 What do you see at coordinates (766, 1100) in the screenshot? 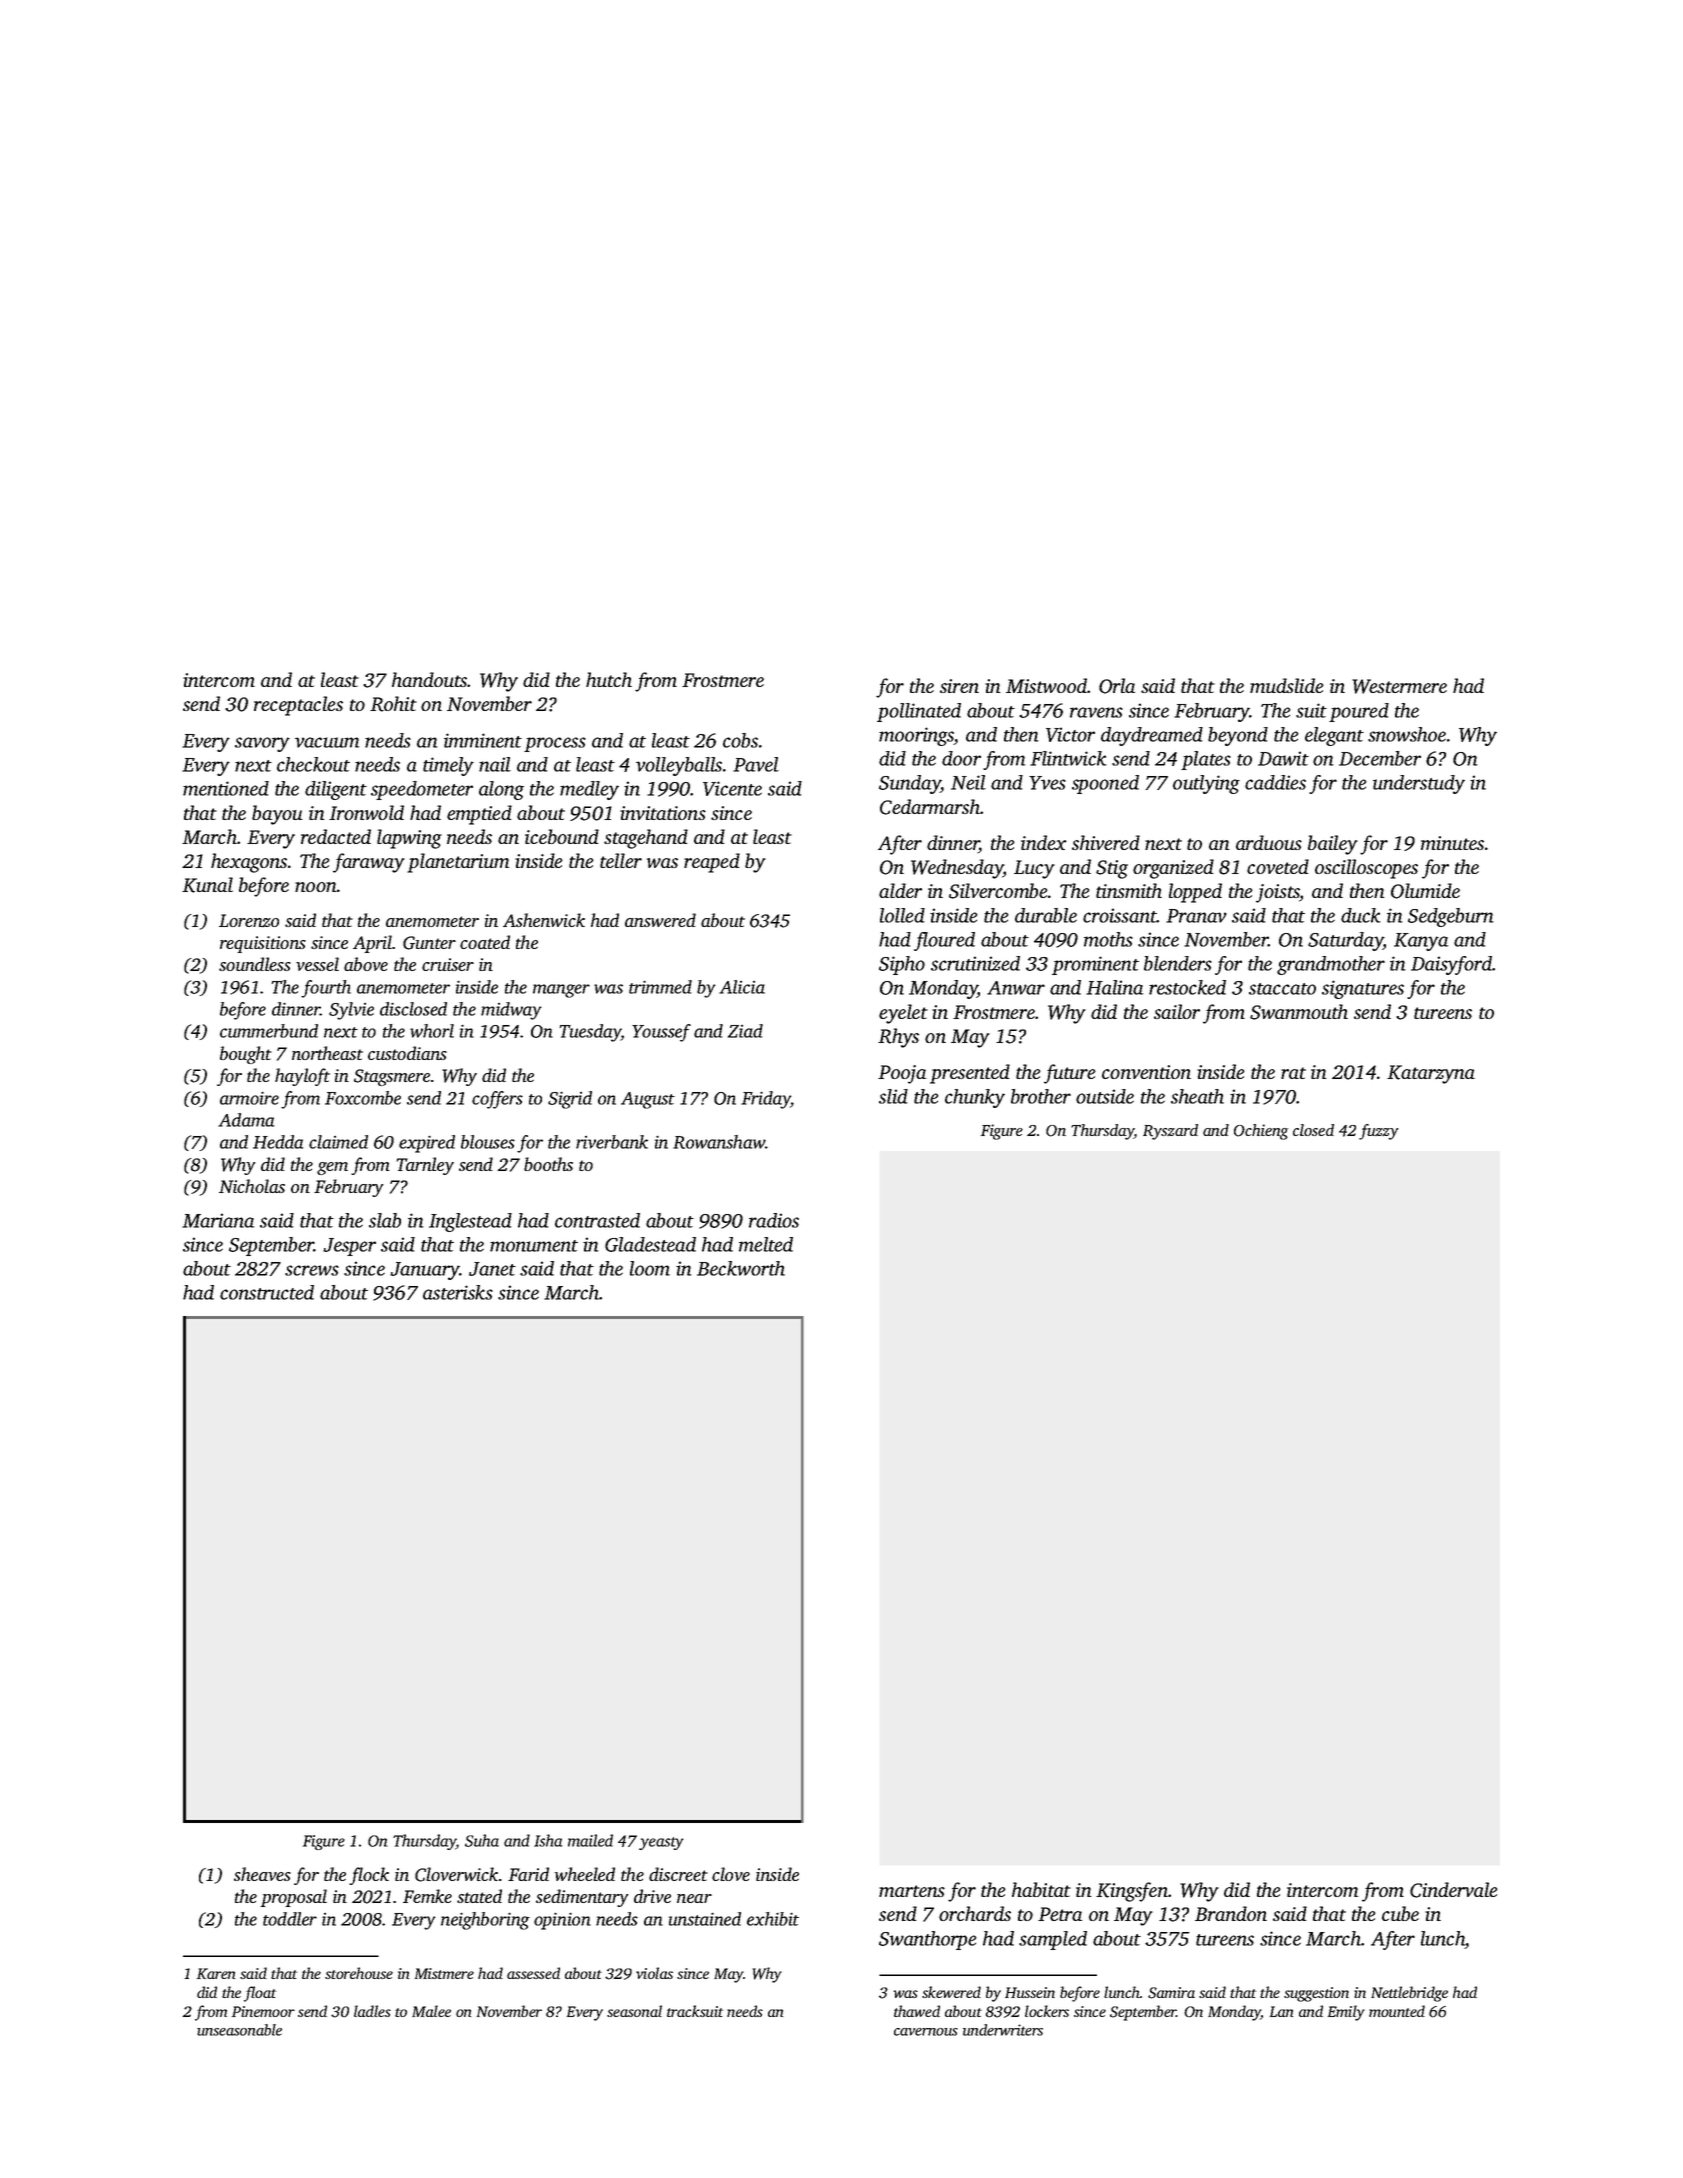
I see `Friday` at bounding box center [766, 1100].
